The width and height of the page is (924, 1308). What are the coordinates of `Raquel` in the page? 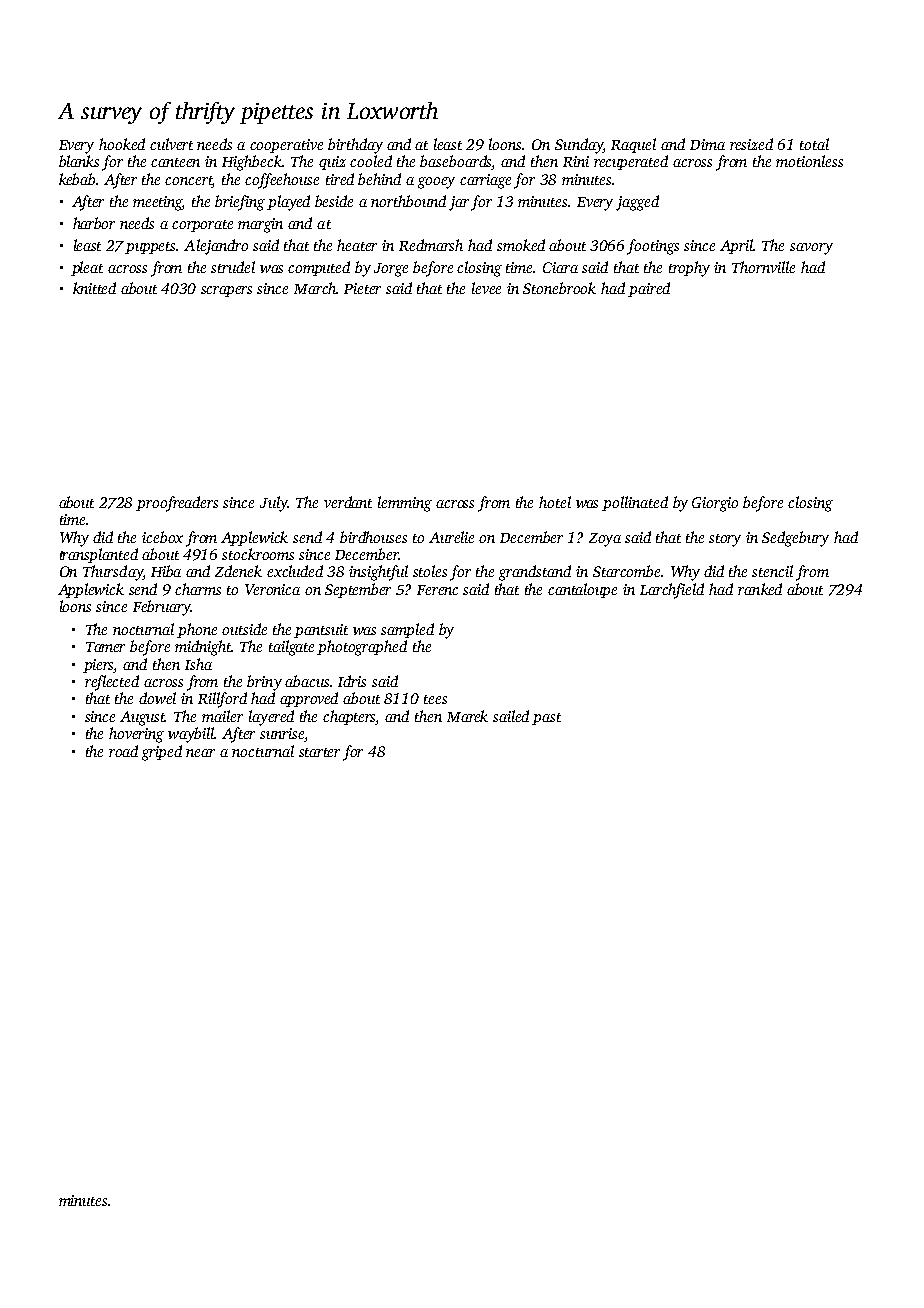 It's located at (633, 145).
